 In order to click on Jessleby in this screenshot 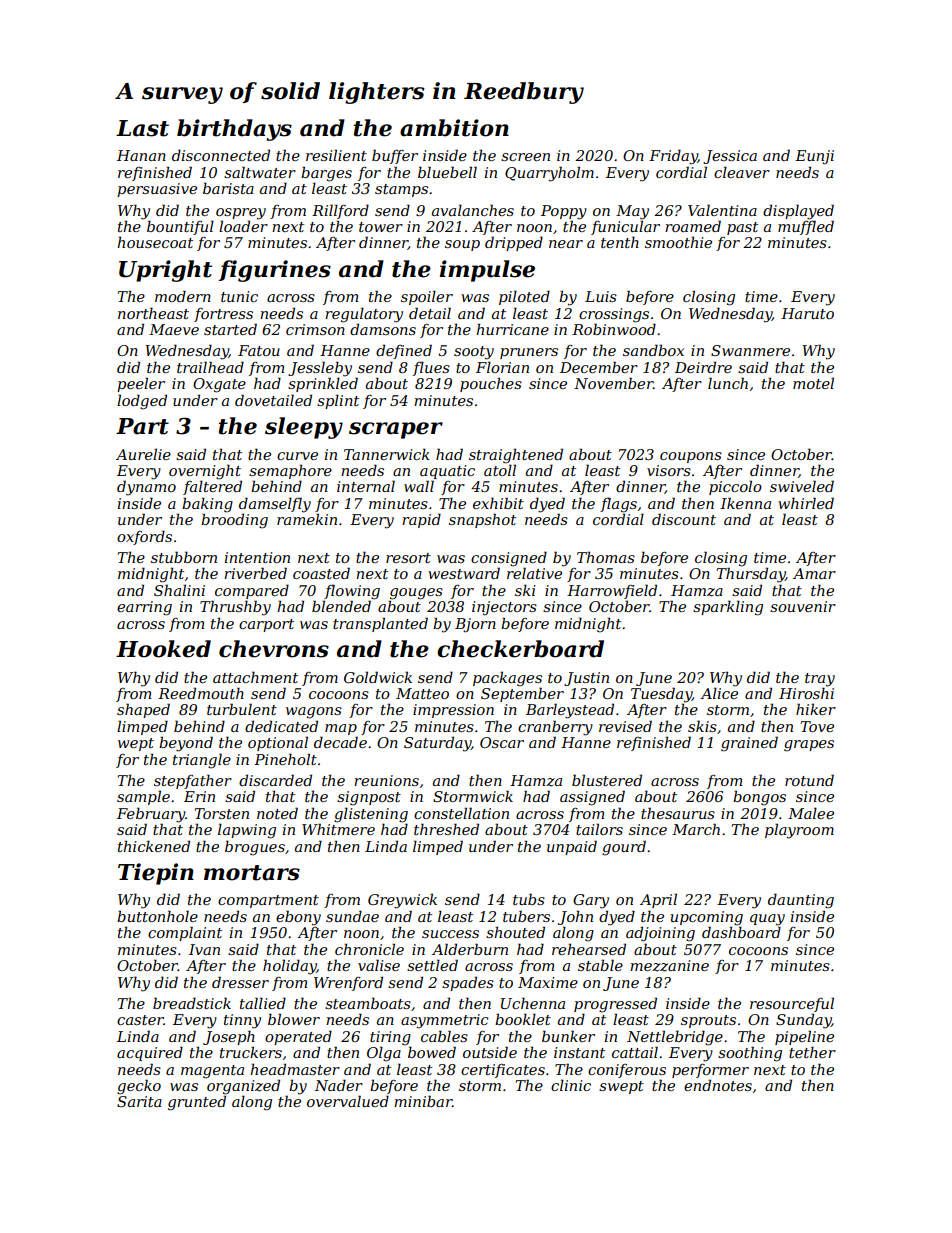, I will do `click(320, 369)`.
